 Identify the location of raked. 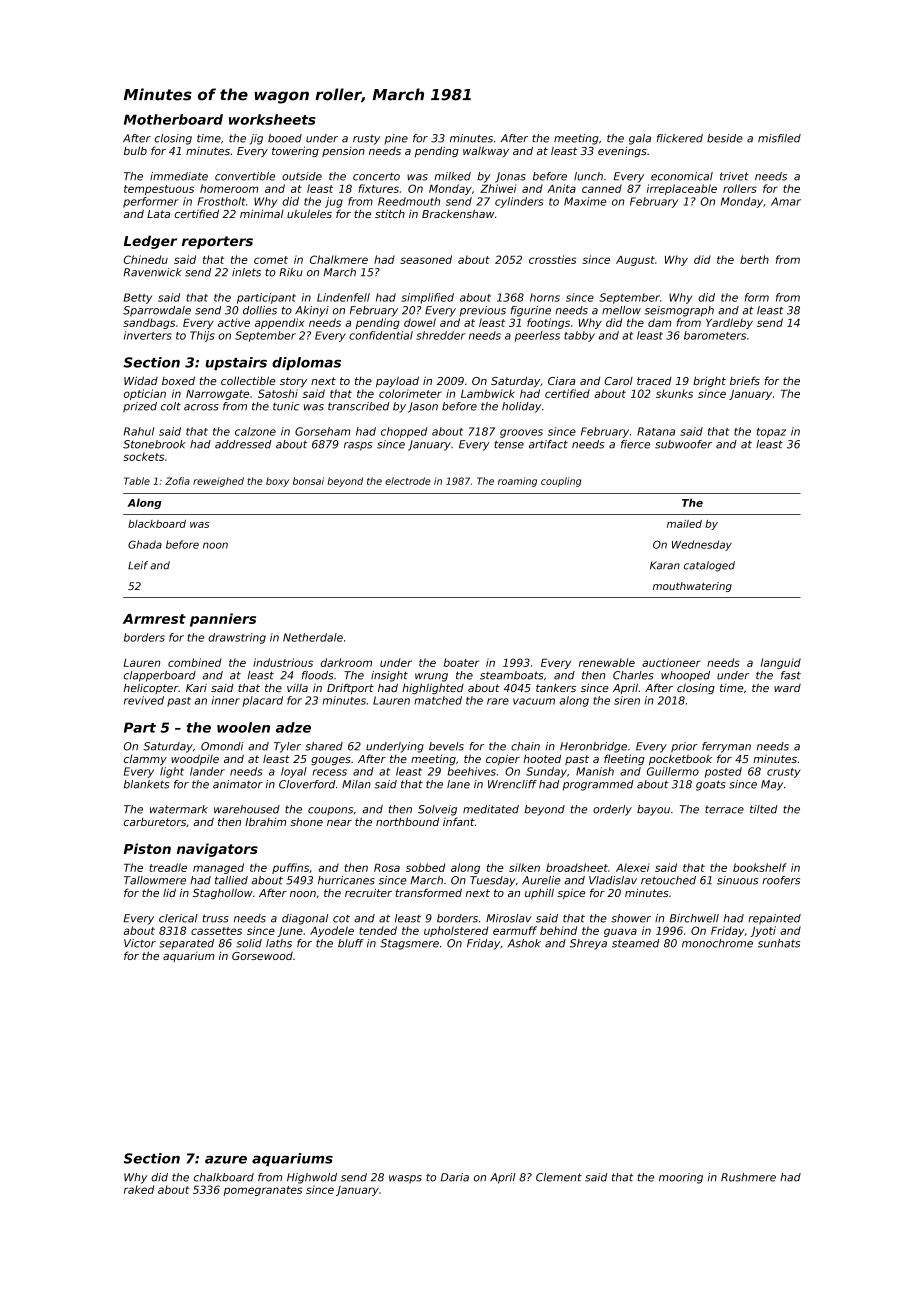
(139, 1189).
